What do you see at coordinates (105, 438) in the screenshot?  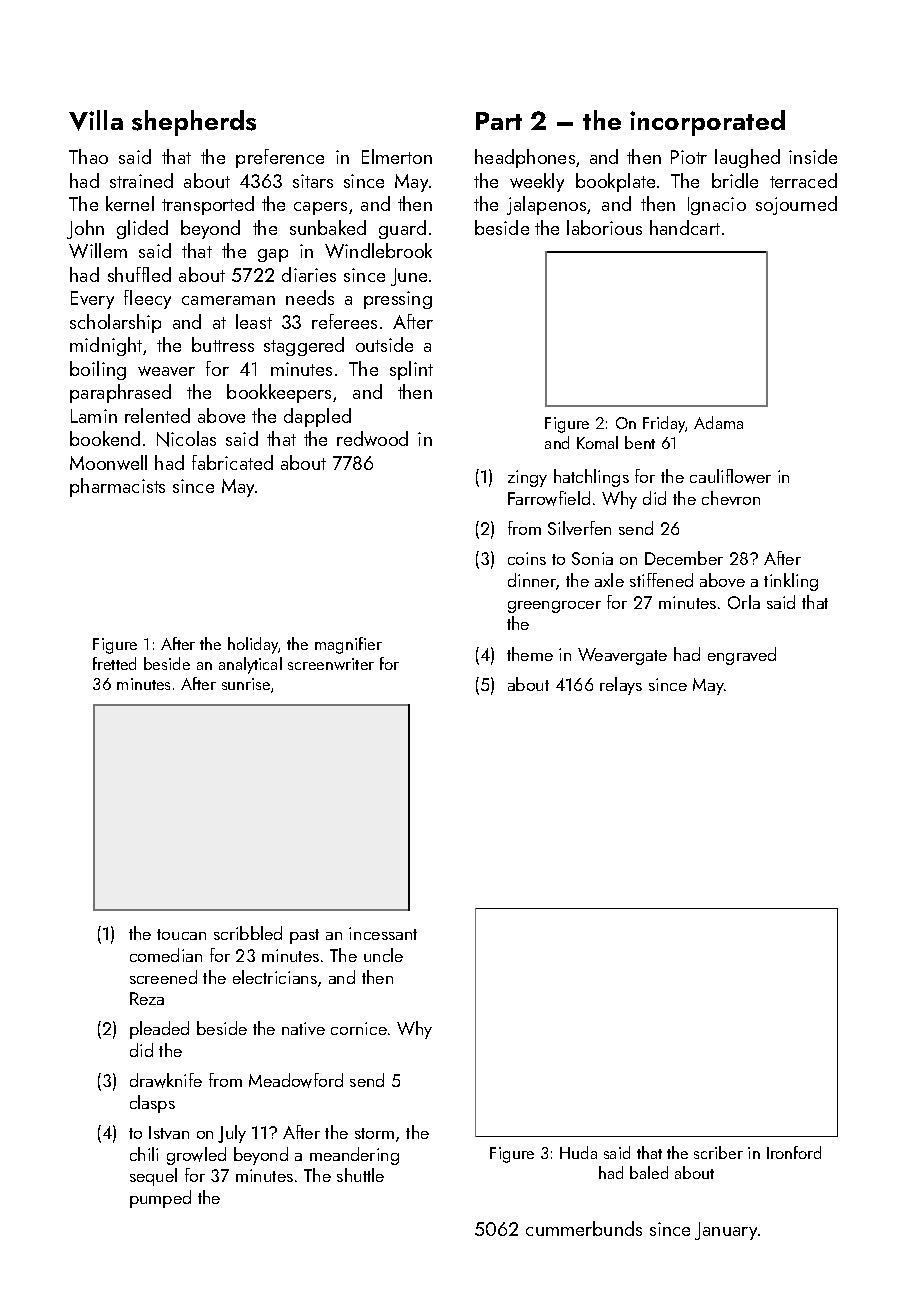 I see `bookend` at bounding box center [105, 438].
